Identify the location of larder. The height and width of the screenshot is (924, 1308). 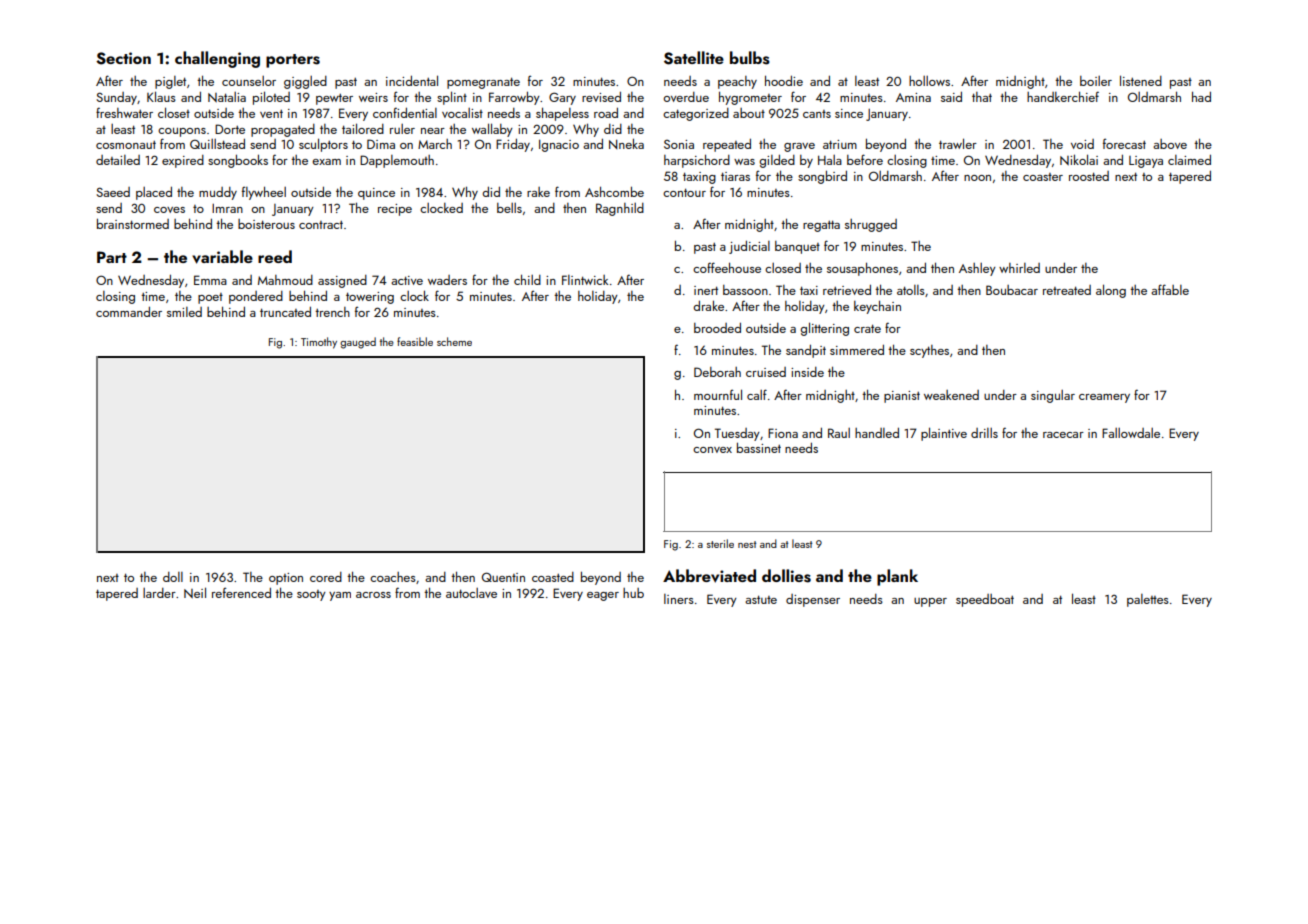
(159, 593).
